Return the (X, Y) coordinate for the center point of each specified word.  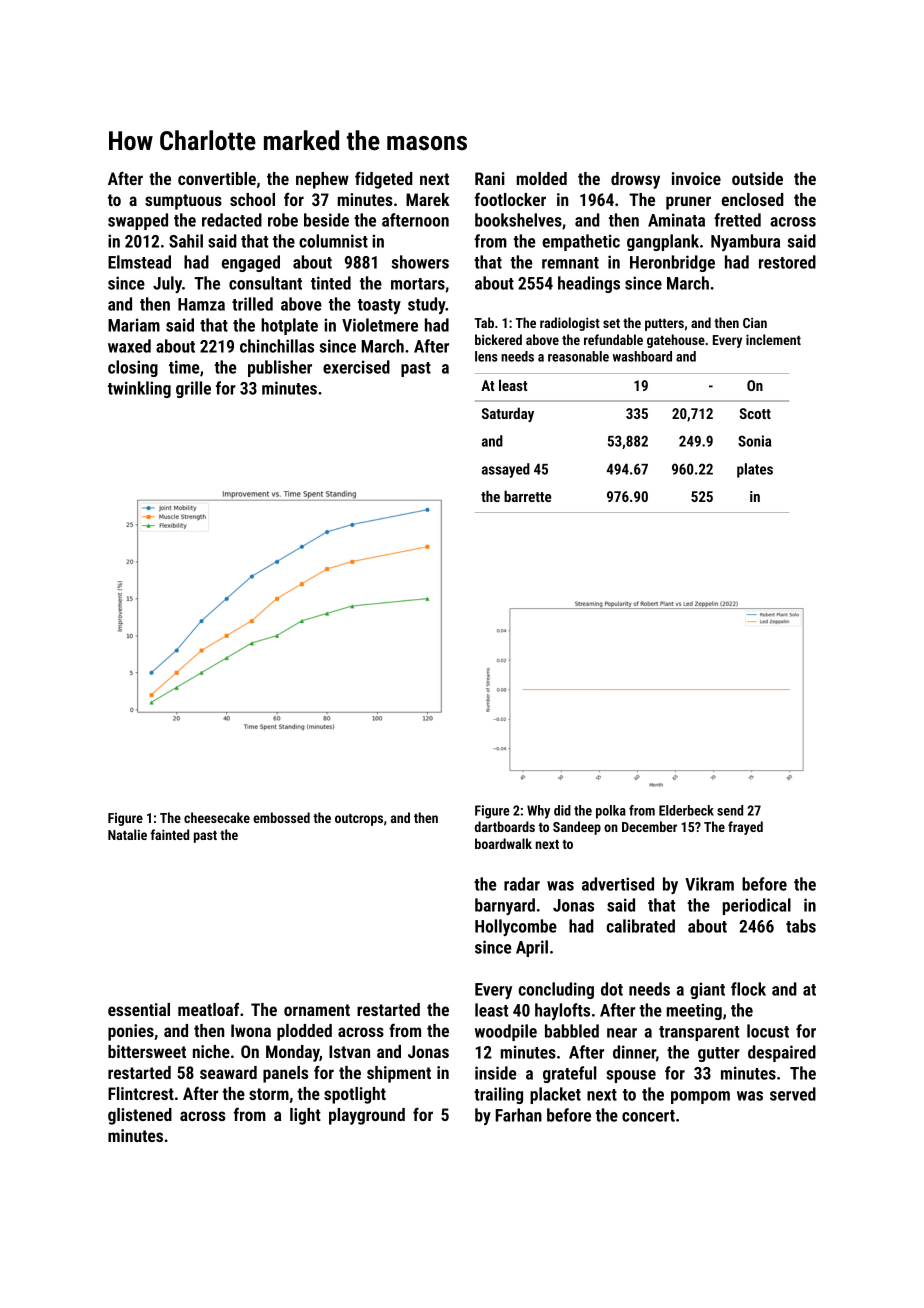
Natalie (127, 834)
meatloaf (208, 1009)
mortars (418, 284)
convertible (217, 178)
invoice (696, 178)
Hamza (201, 304)
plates (755, 470)
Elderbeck (686, 810)
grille (193, 389)
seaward (228, 1072)
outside (757, 178)
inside (495, 1073)
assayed (506, 470)
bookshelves (518, 220)
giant (707, 990)
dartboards (505, 826)
